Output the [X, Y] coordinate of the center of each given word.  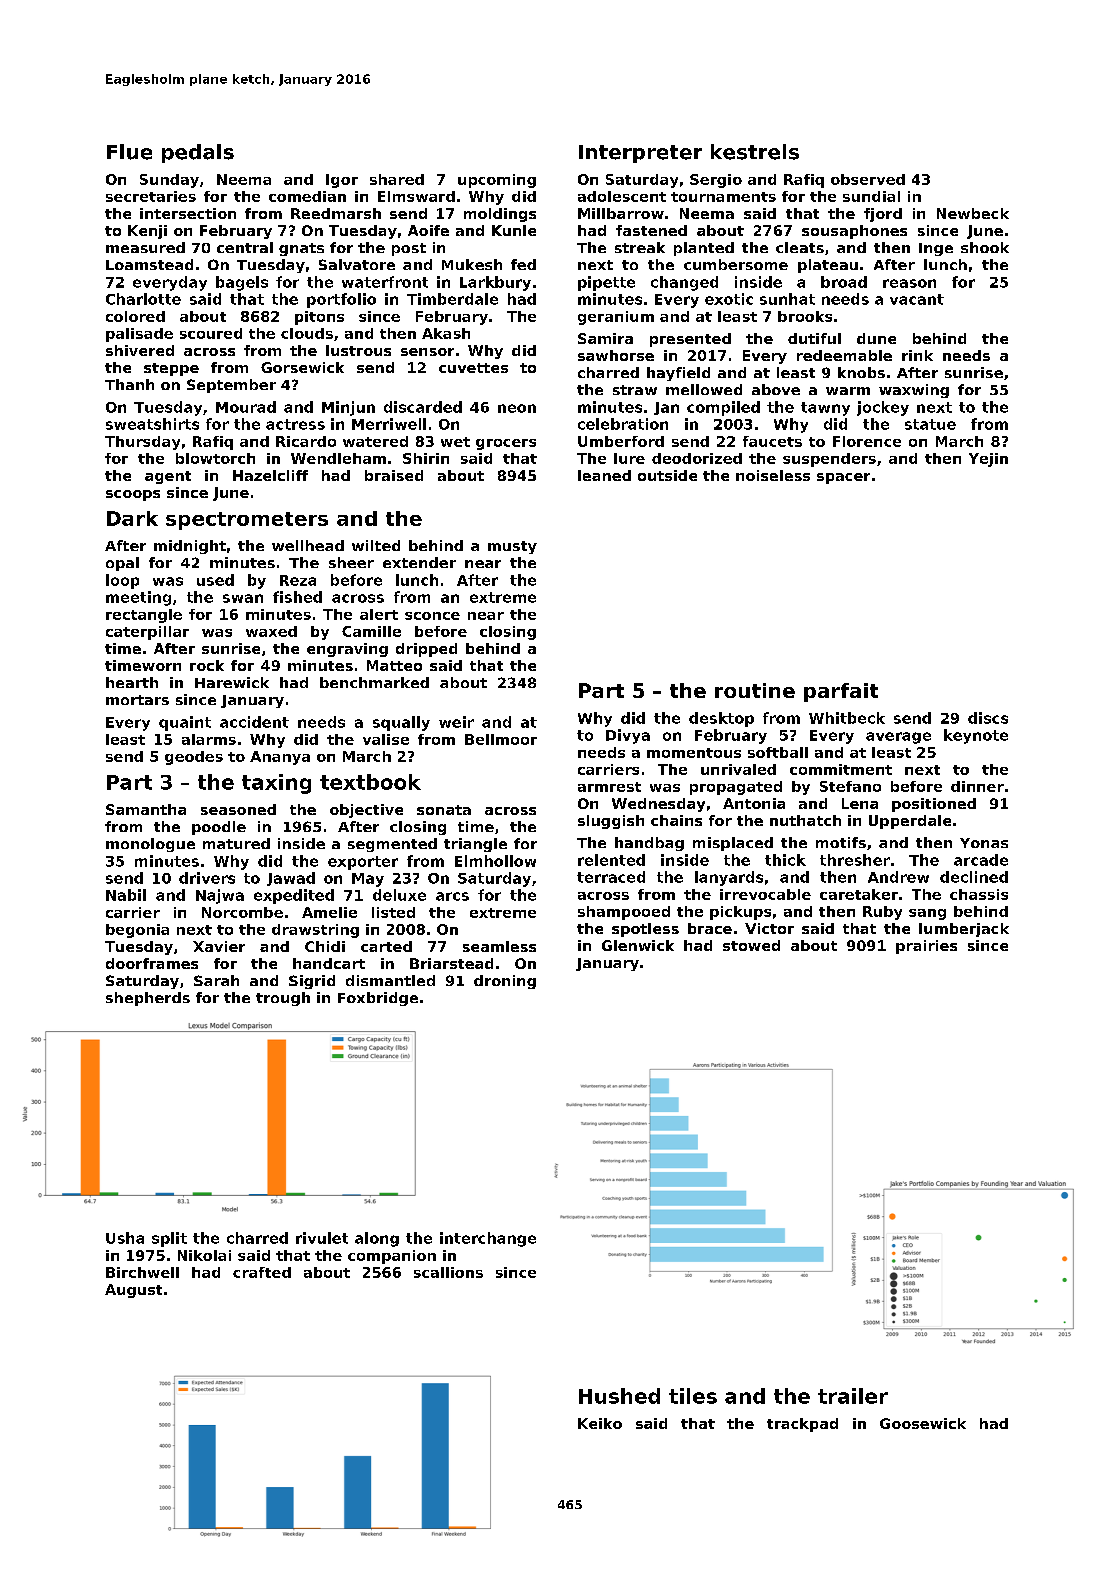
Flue [129, 152]
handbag [649, 844]
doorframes [152, 963]
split [169, 1239]
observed [868, 179]
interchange [488, 1239]
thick [785, 860]
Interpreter [640, 154]
